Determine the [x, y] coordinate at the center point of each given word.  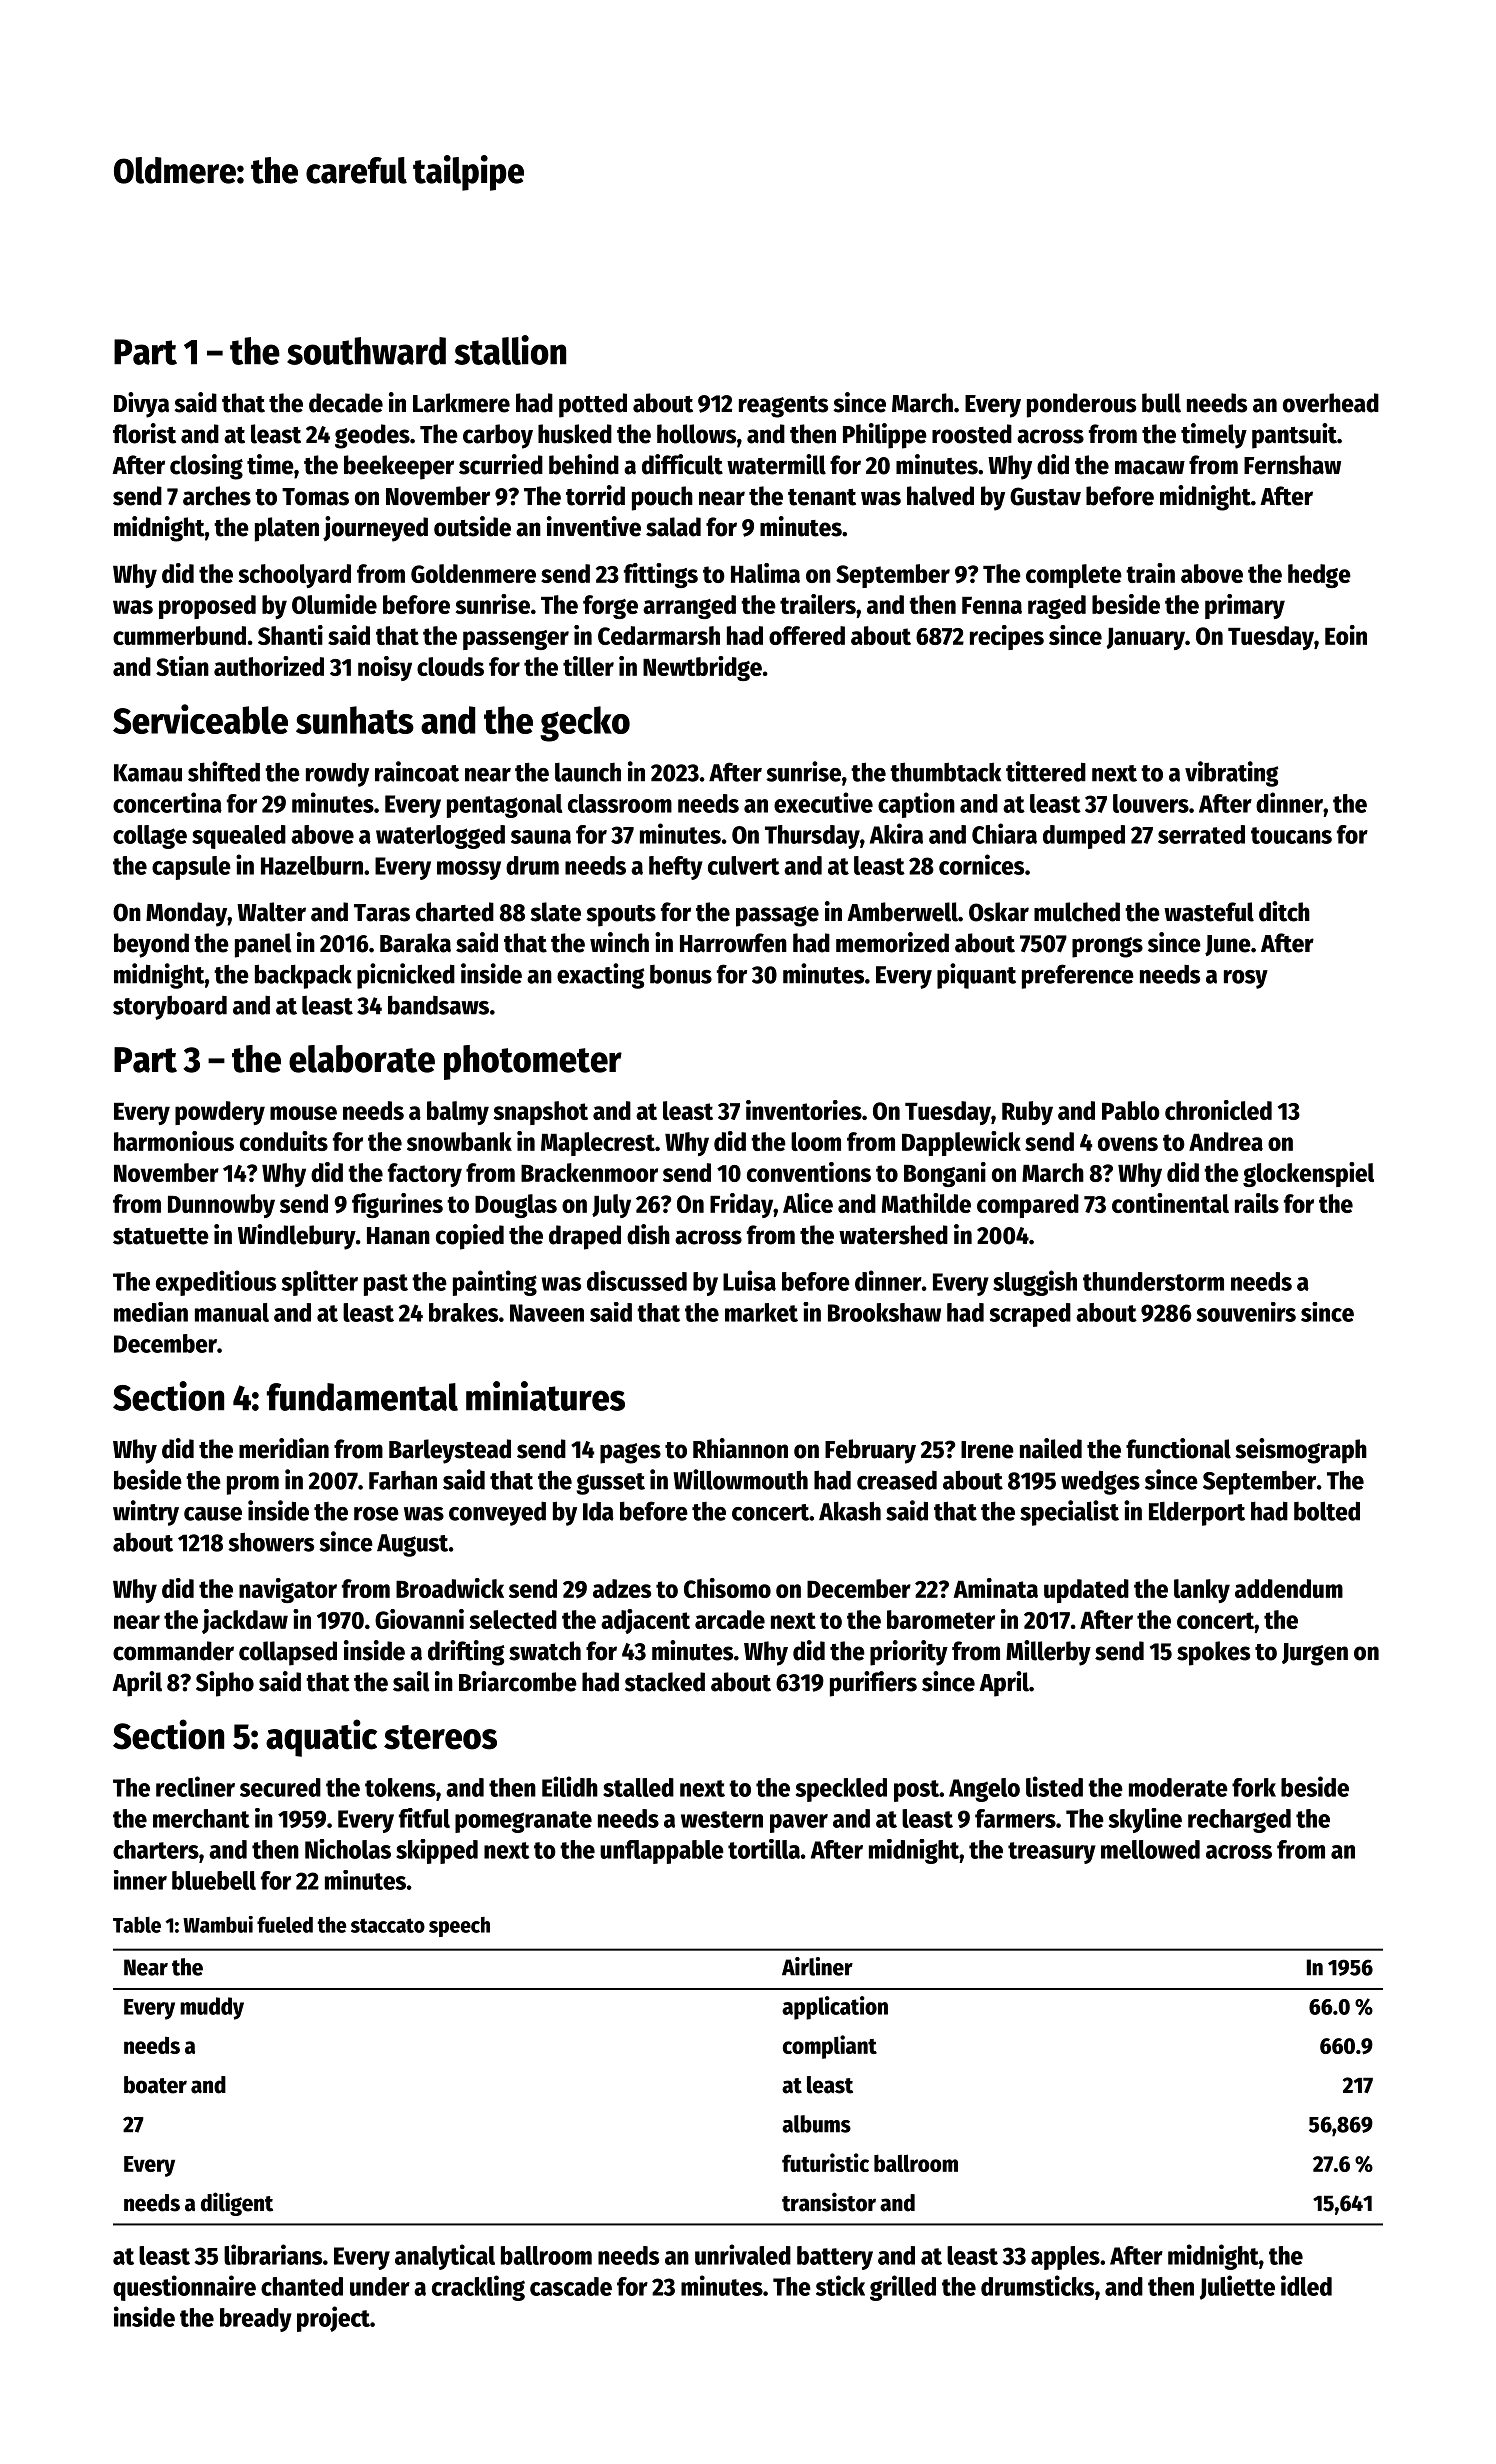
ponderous [1081, 405]
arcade [730, 1619]
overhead [1331, 403]
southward [366, 351]
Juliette [1237, 2287]
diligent [237, 2204]
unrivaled [743, 2254]
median [151, 1312]
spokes [1213, 1653]
